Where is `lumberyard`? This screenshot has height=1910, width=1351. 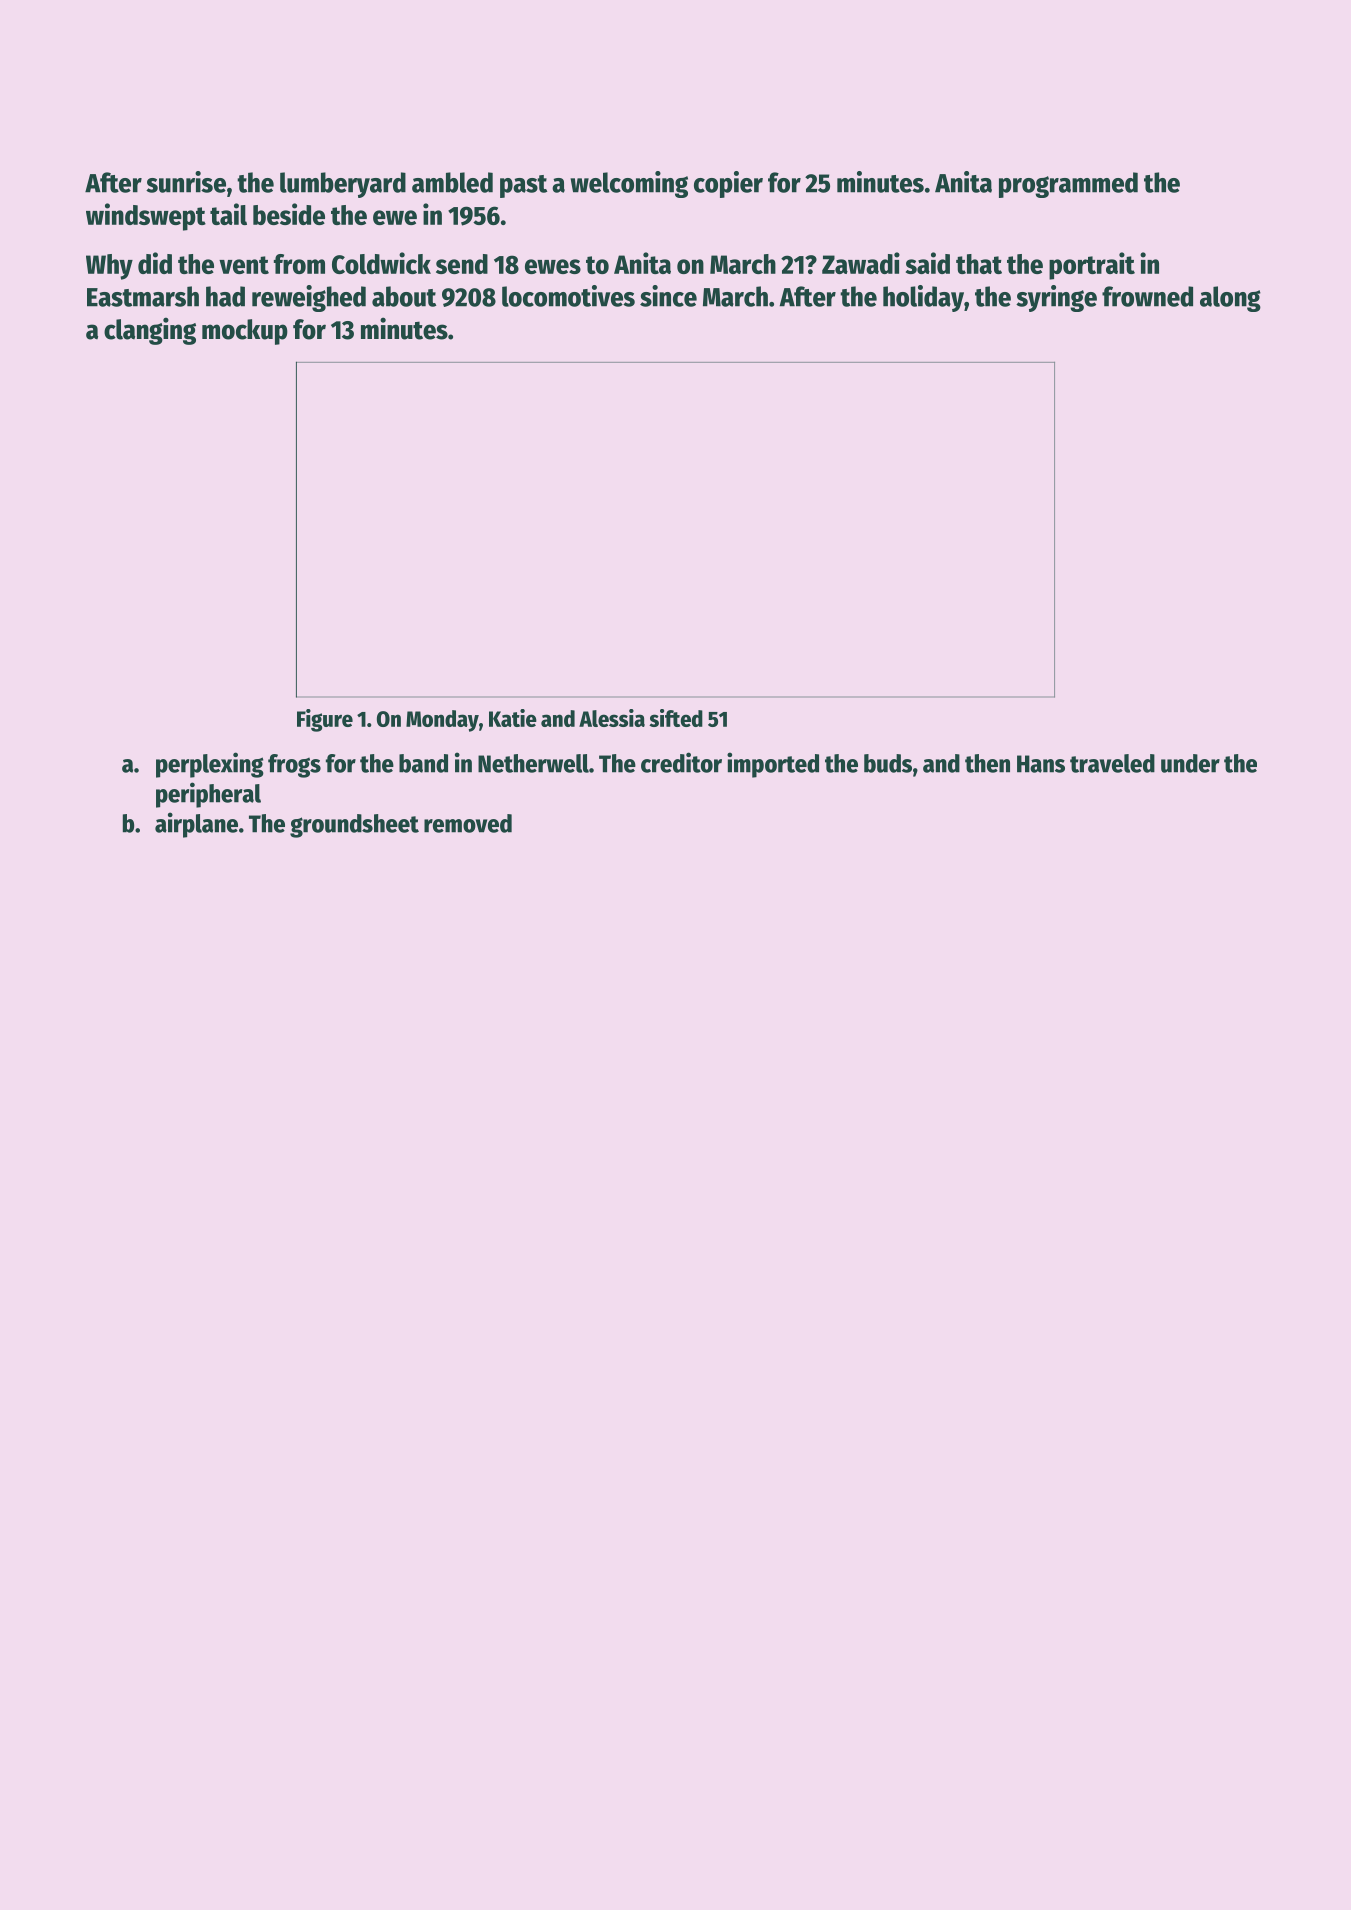 lumberyard is located at coordinates (343, 185).
